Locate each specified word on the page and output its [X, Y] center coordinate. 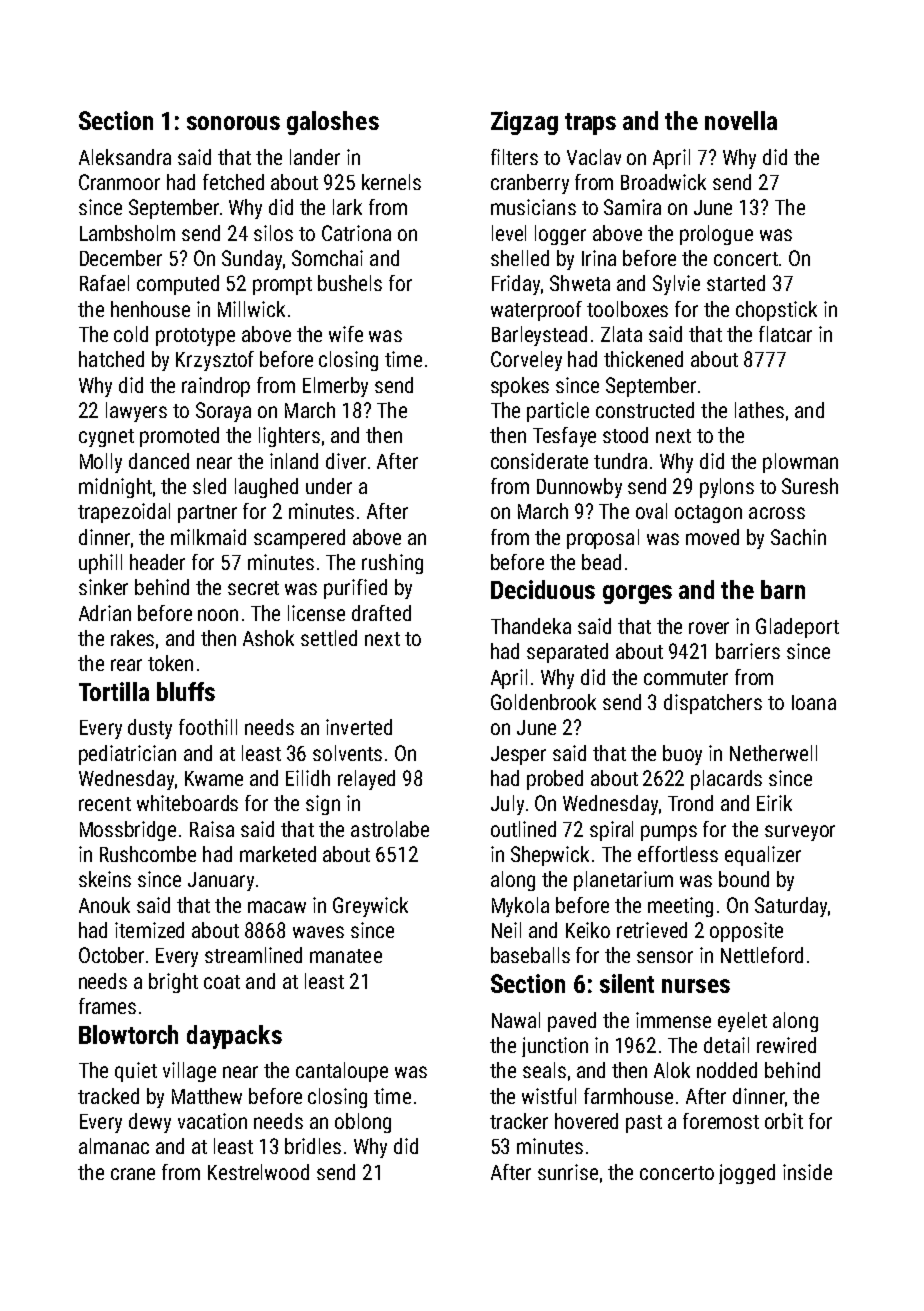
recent [105, 804]
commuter [686, 678]
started [736, 283]
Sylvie [676, 285]
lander [315, 157]
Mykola [520, 907]
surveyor [800, 833]
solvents [347, 753]
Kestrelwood [258, 1172]
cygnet [106, 438]
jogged [747, 1174]
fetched [233, 182]
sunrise [568, 1172]
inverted [359, 727]
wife [346, 334]
